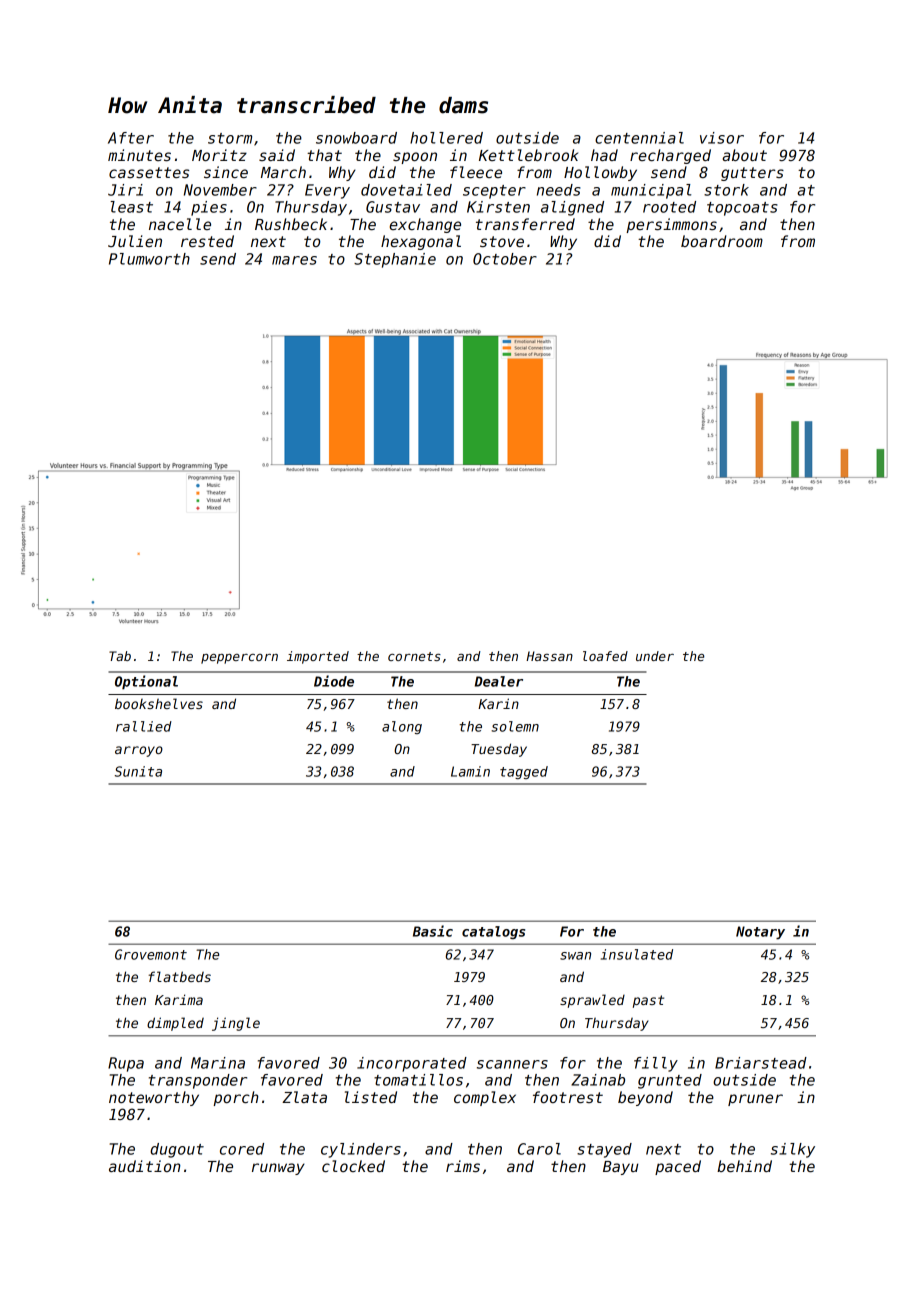 The image size is (924, 1308). What do you see at coordinates (151, 954) in the screenshot?
I see `Grovemont` at bounding box center [151, 954].
